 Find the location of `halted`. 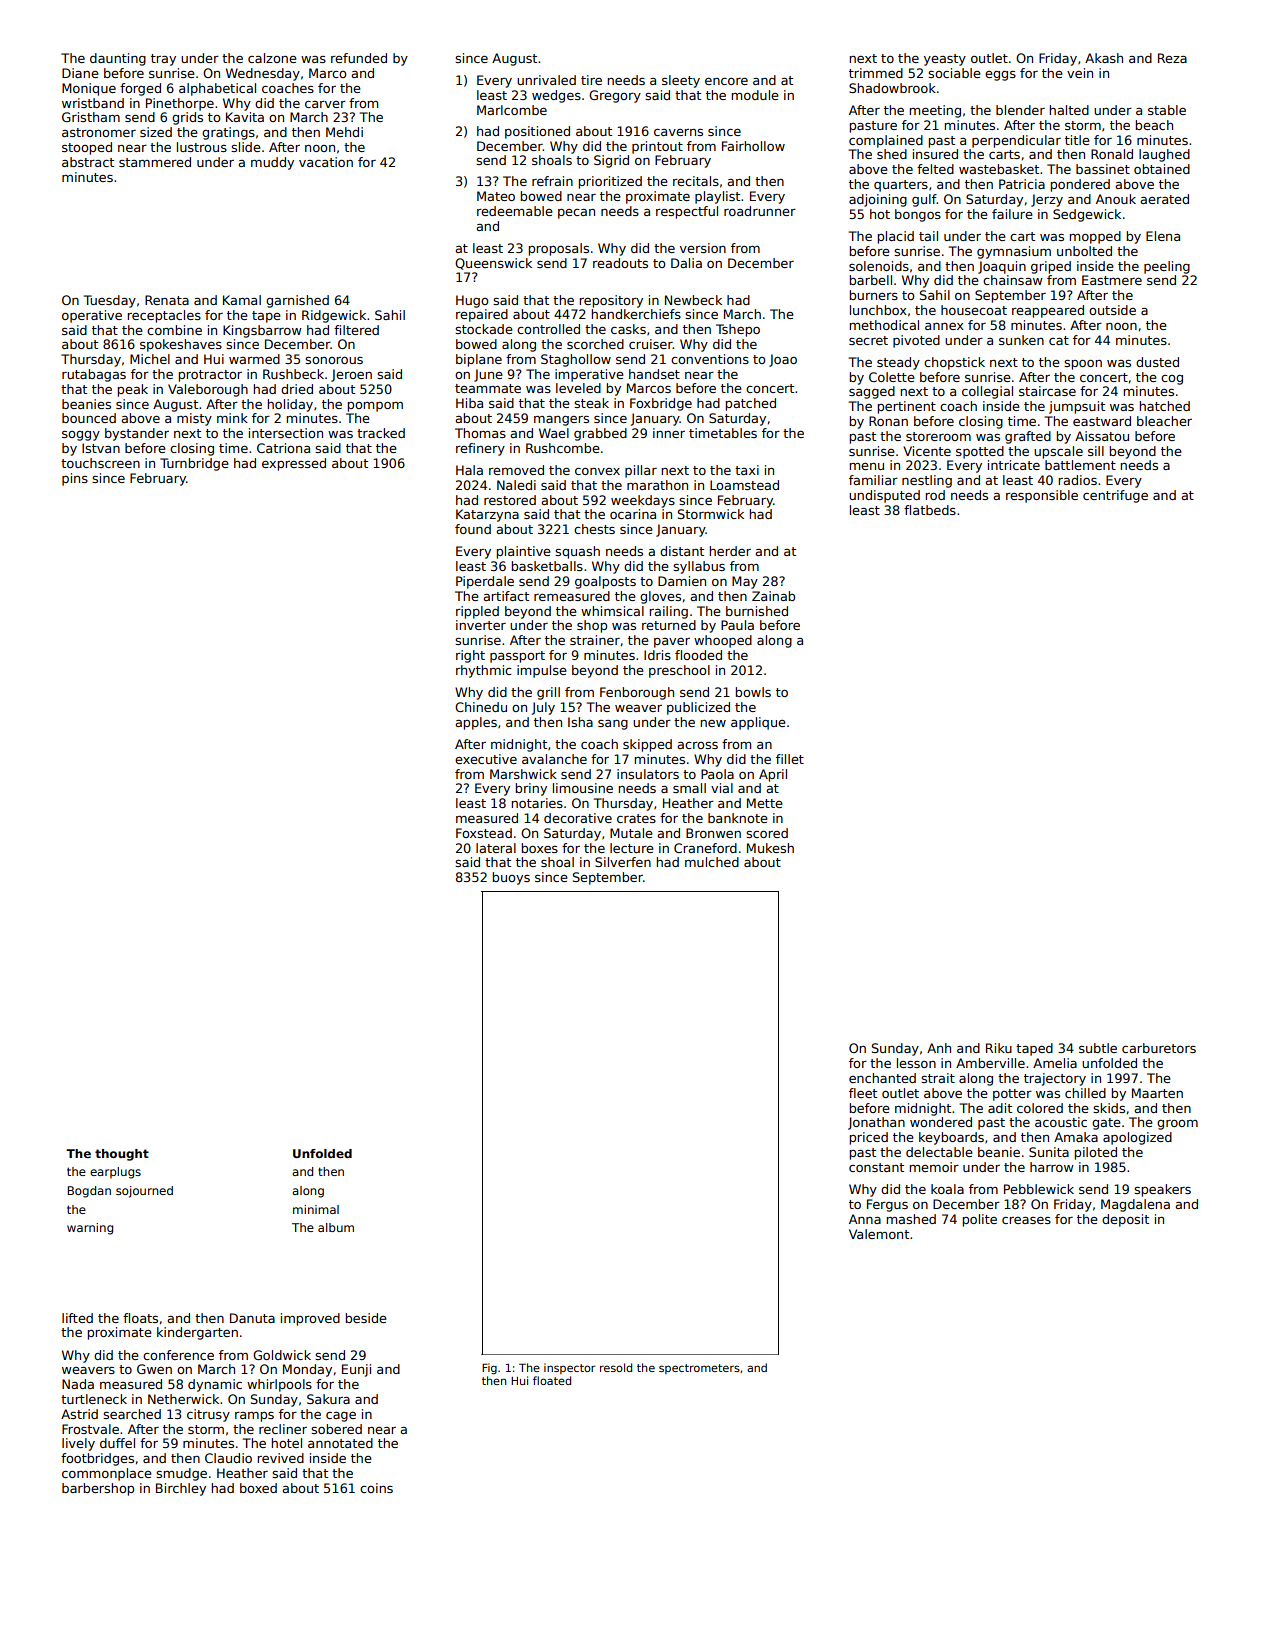

halted is located at coordinates (1069, 110).
